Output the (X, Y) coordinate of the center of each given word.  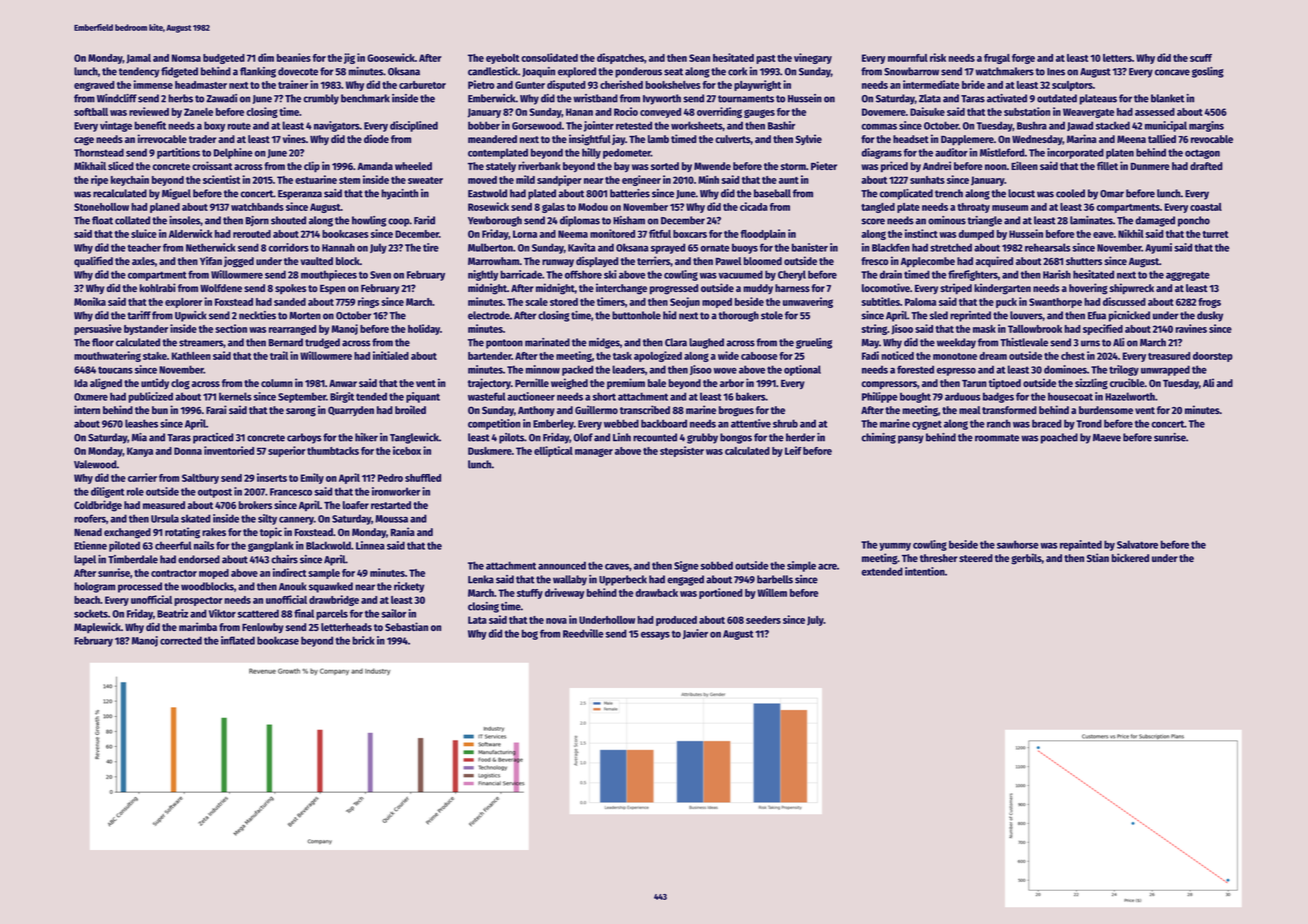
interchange (621, 289)
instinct (921, 233)
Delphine (233, 153)
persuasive (98, 329)
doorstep (1213, 357)
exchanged (127, 533)
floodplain (763, 234)
